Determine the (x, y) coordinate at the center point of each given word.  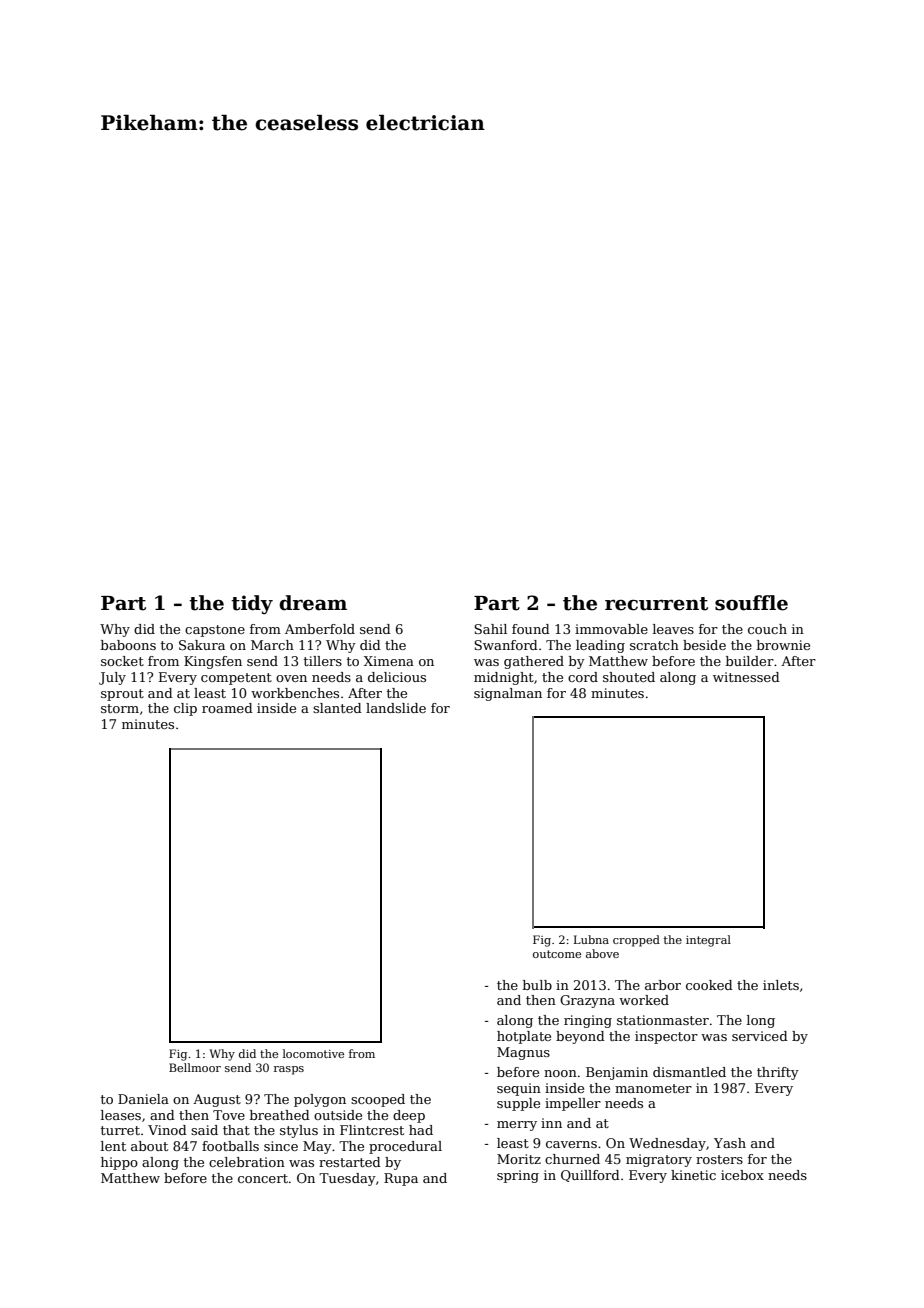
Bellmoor (195, 1067)
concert (263, 1178)
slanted (337, 708)
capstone (215, 631)
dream (313, 603)
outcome (557, 954)
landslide (396, 708)
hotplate (524, 1037)
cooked (709, 985)
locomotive (313, 1053)
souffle (751, 603)
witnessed (746, 677)
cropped (636, 941)
